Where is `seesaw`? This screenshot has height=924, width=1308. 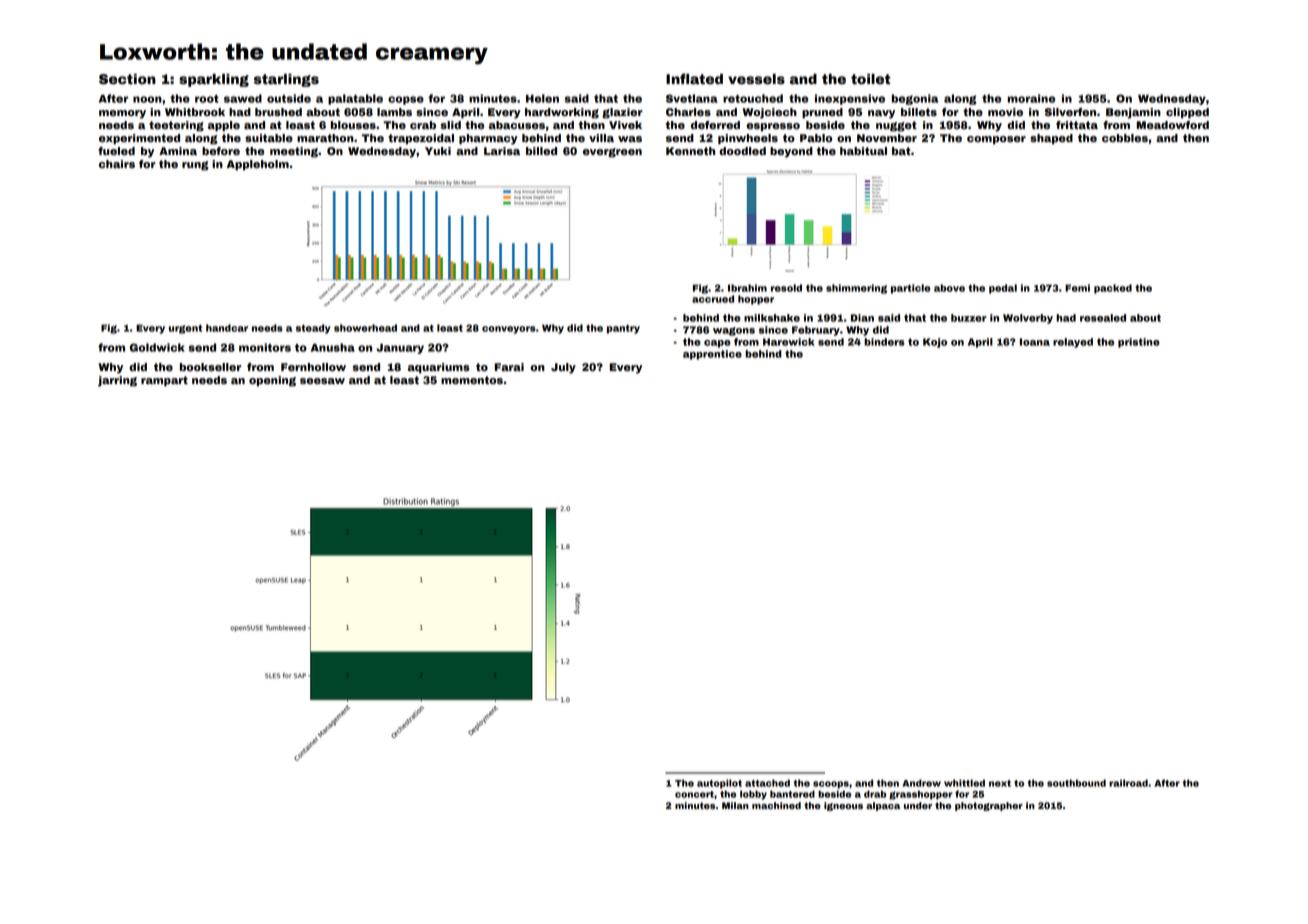 seesaw is located at coordinates (322, 381).
